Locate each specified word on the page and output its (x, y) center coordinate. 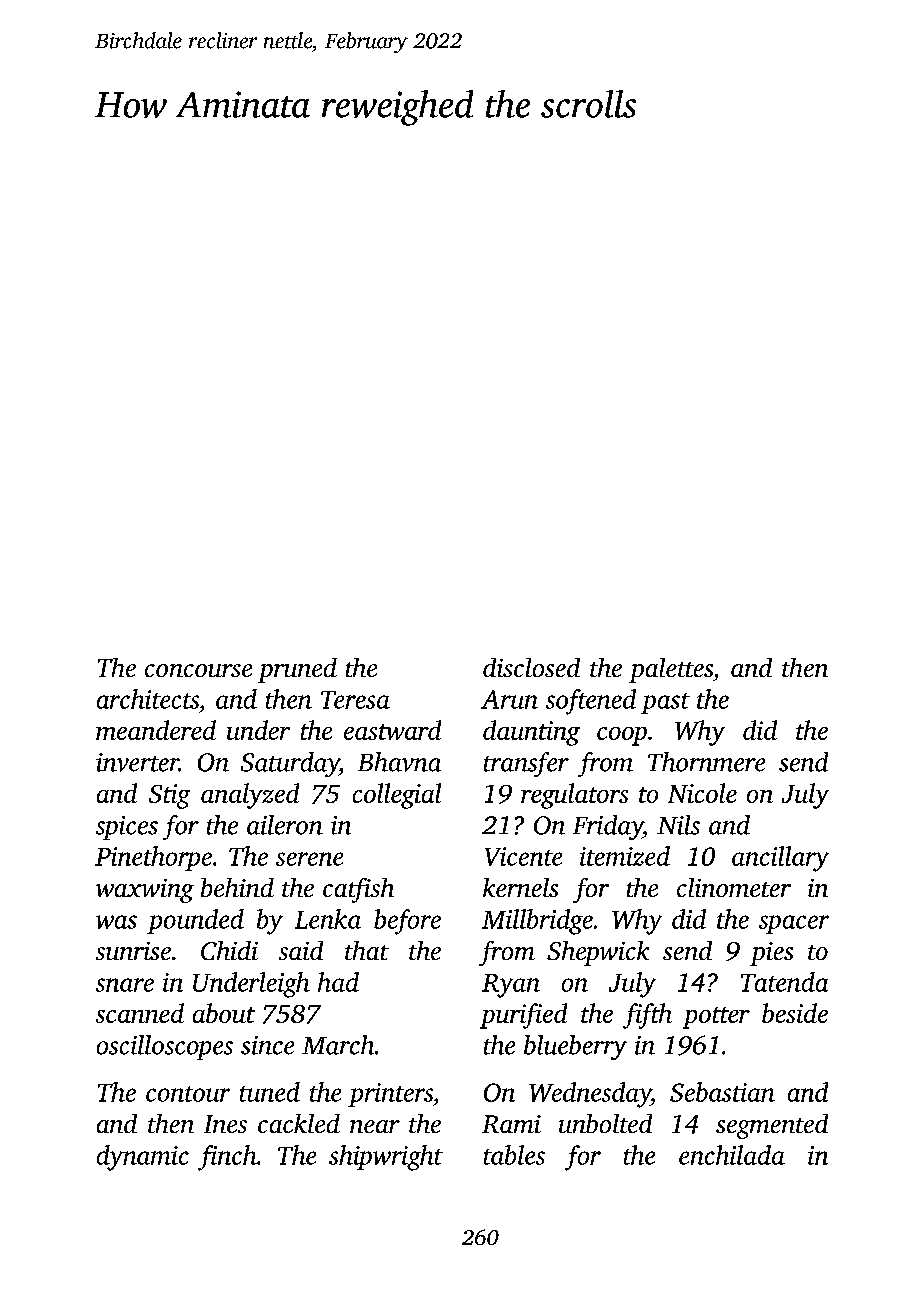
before (407, 922)
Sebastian (722, 1092)
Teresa (355, 700)
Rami (511, 1124)
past (665, 703)
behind (237, 887)
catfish (358, 890)
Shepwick (598, 953)
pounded (195, 921)
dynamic (143, 1158)
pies (771, 954)
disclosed (531, 667)
